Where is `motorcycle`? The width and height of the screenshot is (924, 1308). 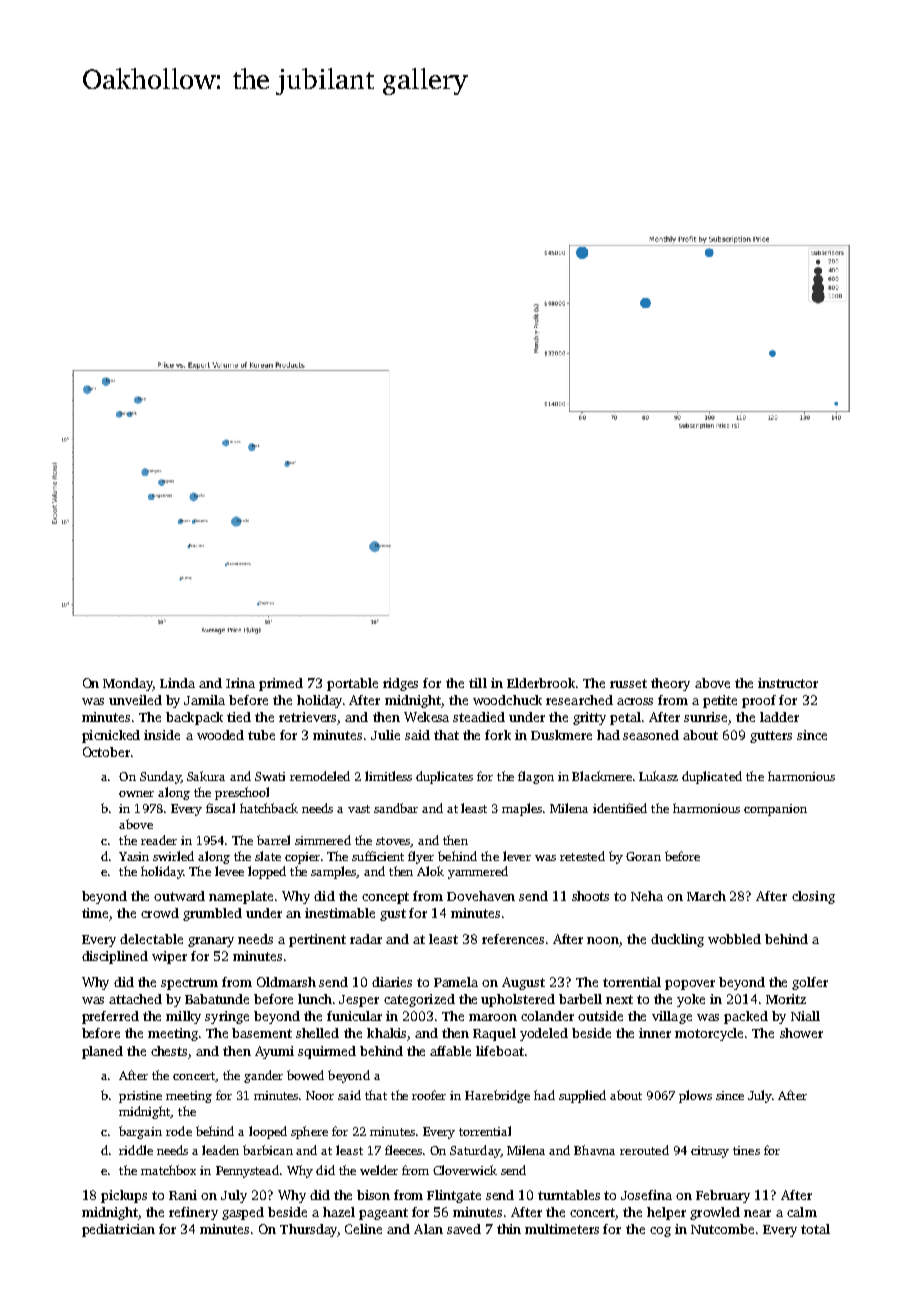 motorcycle is located at coordinates (709, 1034).
